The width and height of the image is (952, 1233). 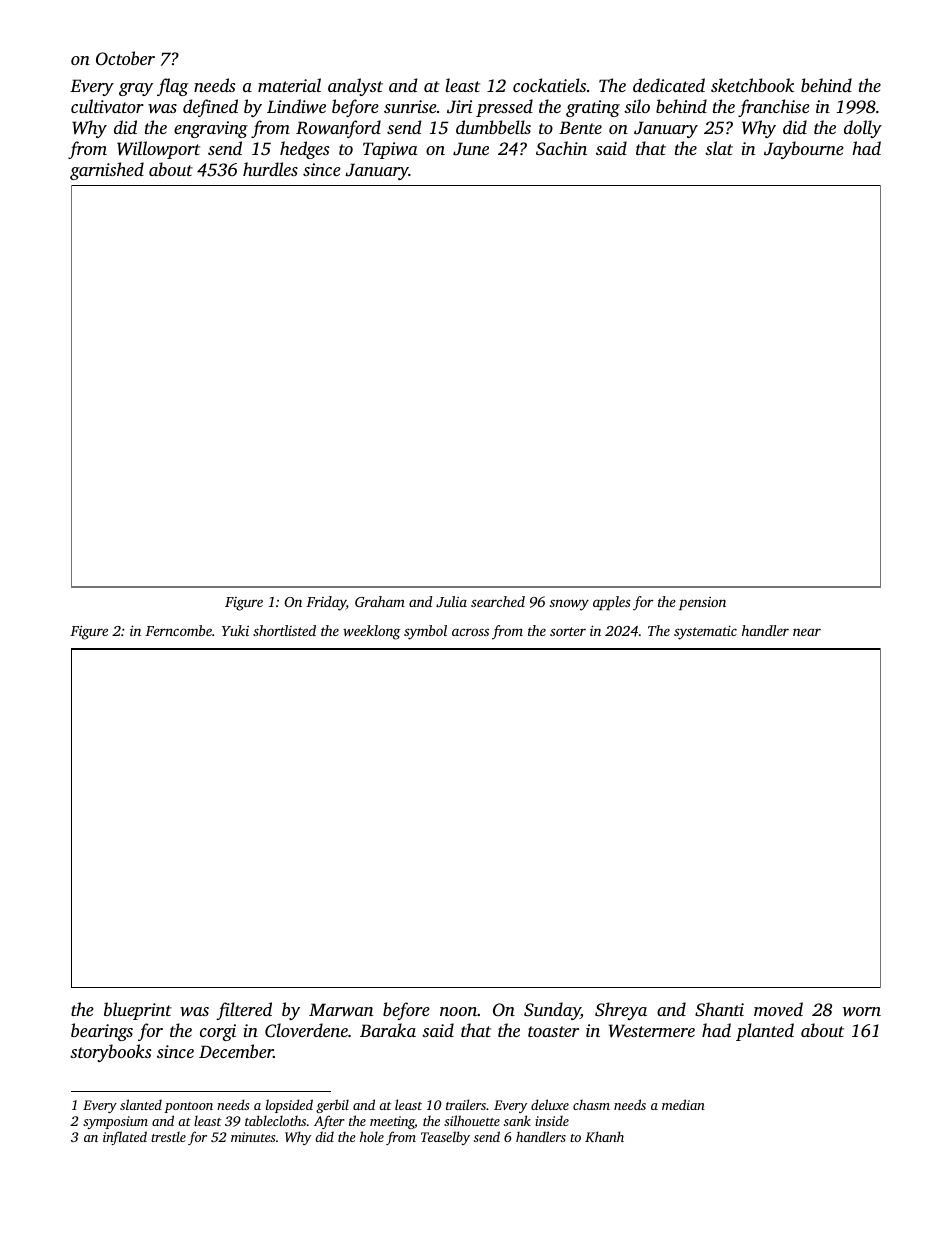 What do you see at coordinates (471, 149) in the image?
I see `June` at bounding box center [471, 149].
